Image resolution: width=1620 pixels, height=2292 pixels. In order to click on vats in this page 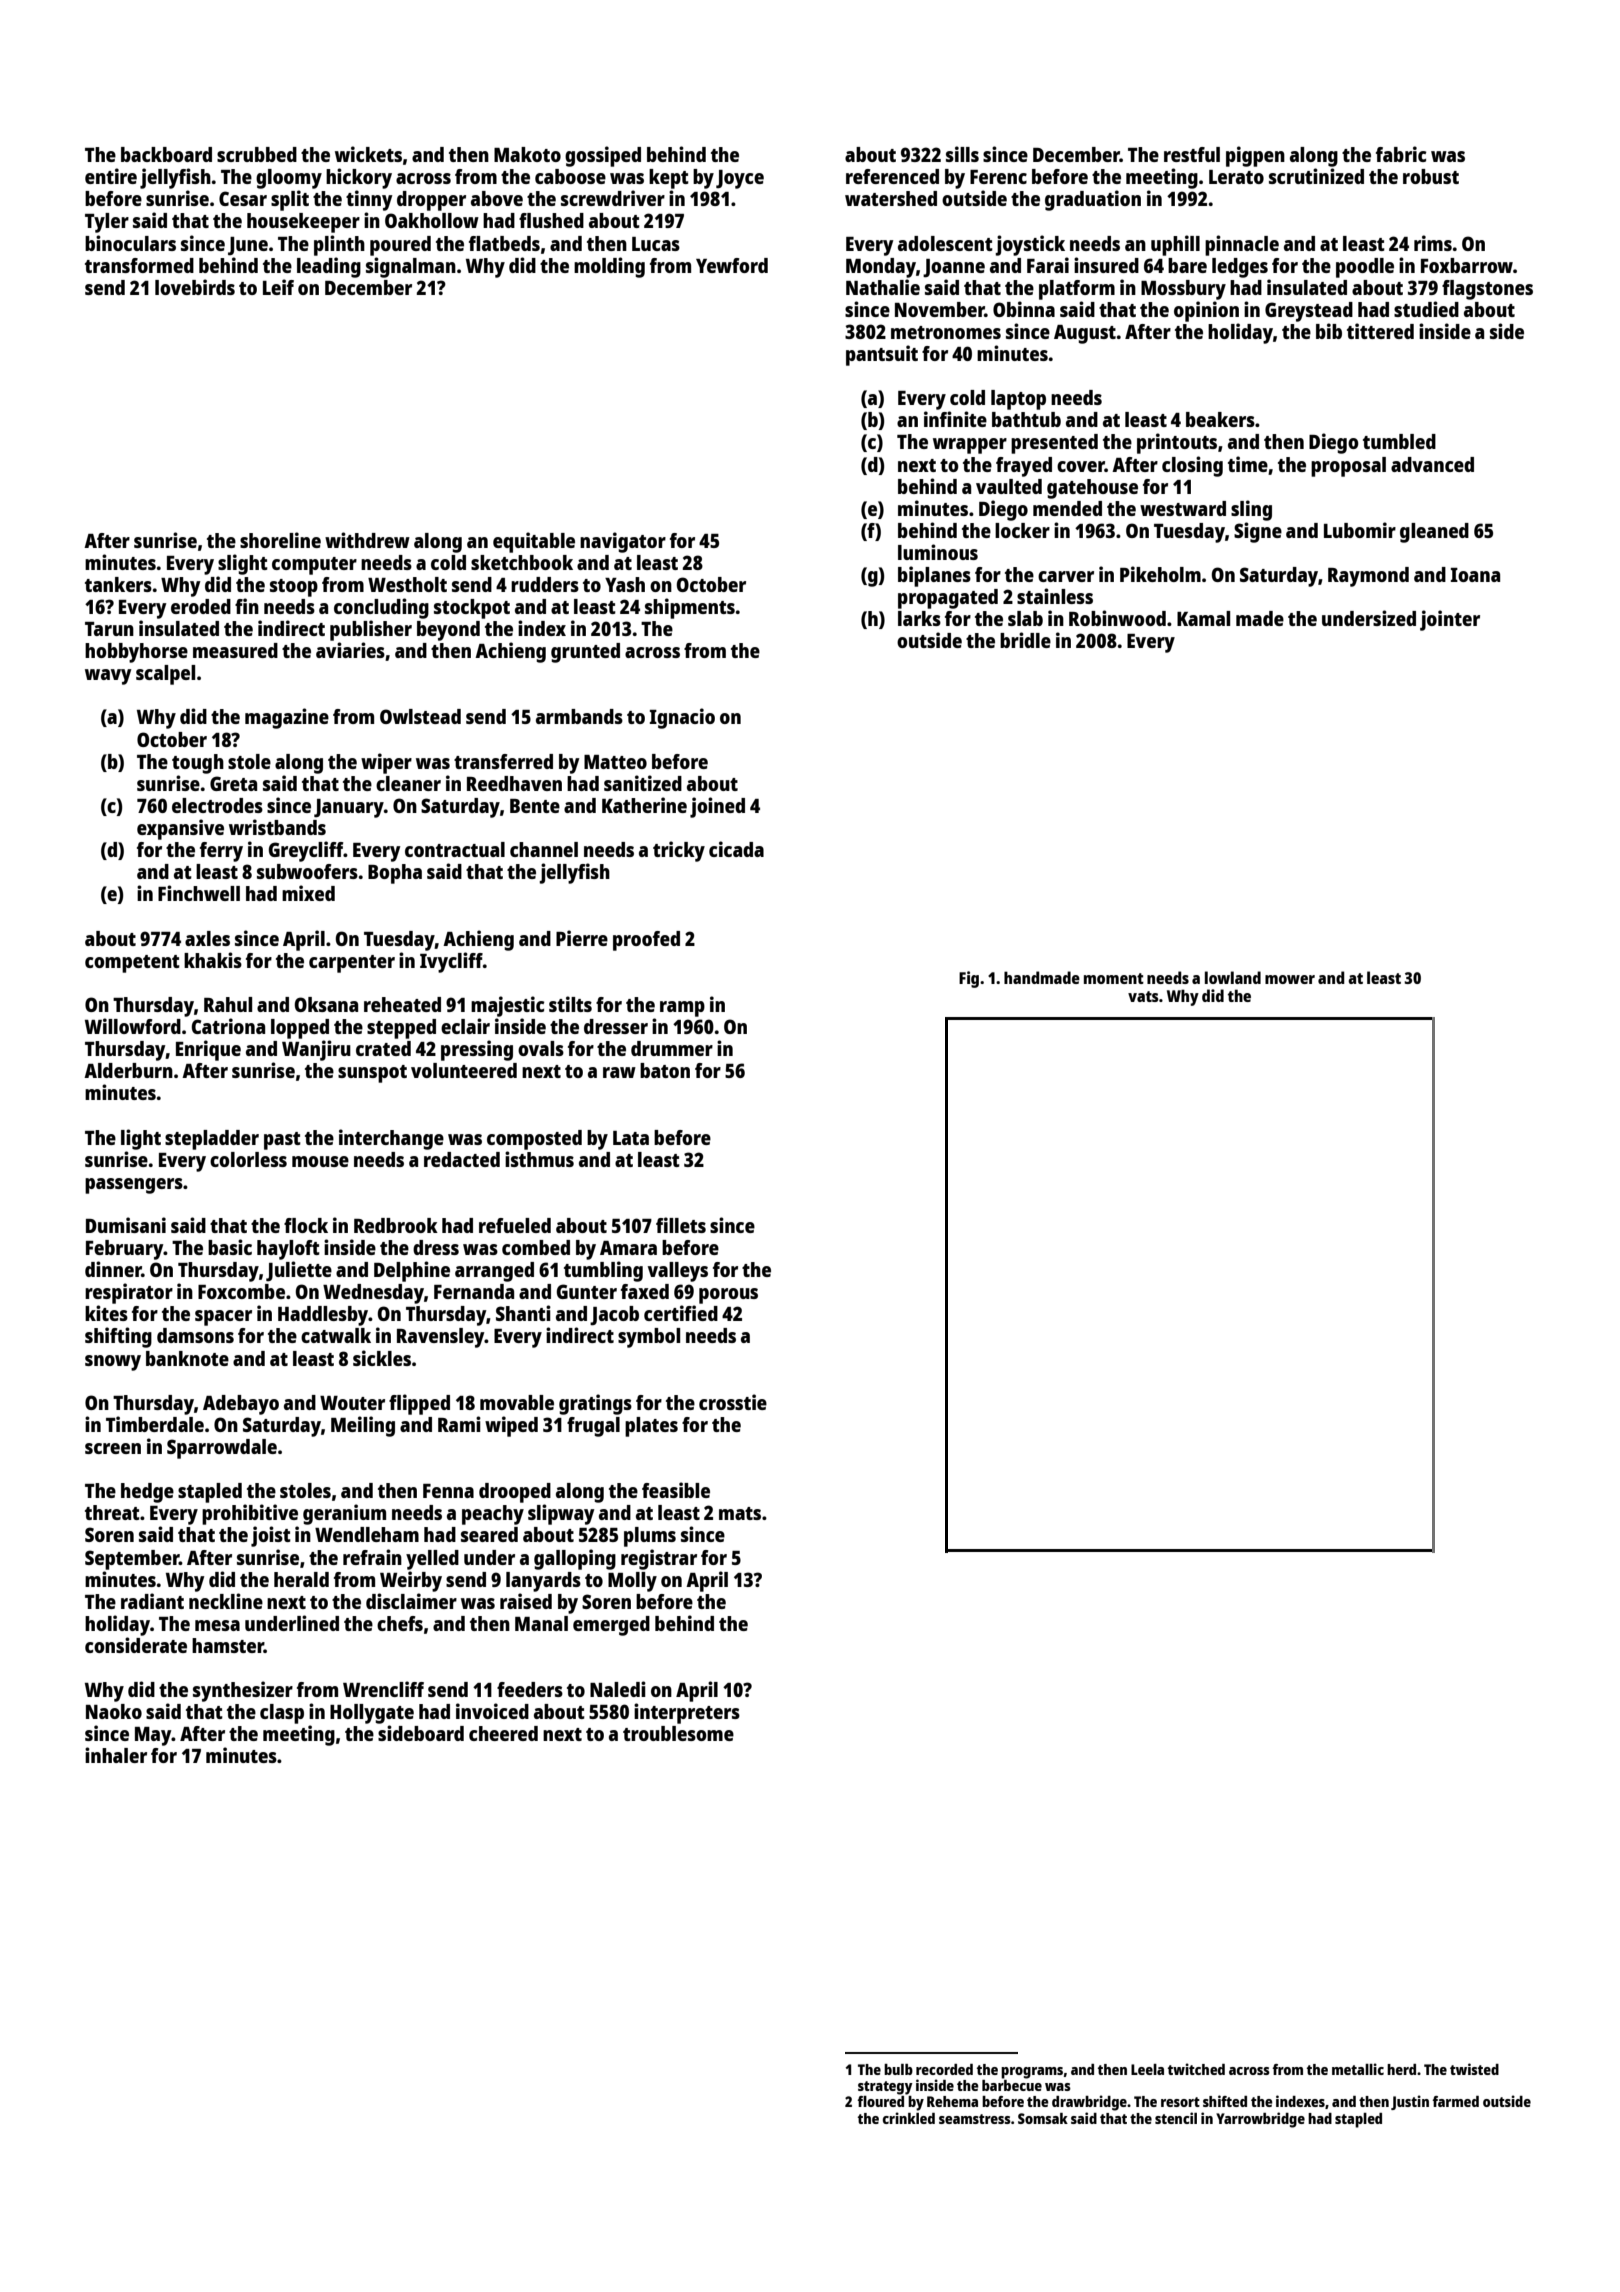, I will do `click(1143, 996)`.
